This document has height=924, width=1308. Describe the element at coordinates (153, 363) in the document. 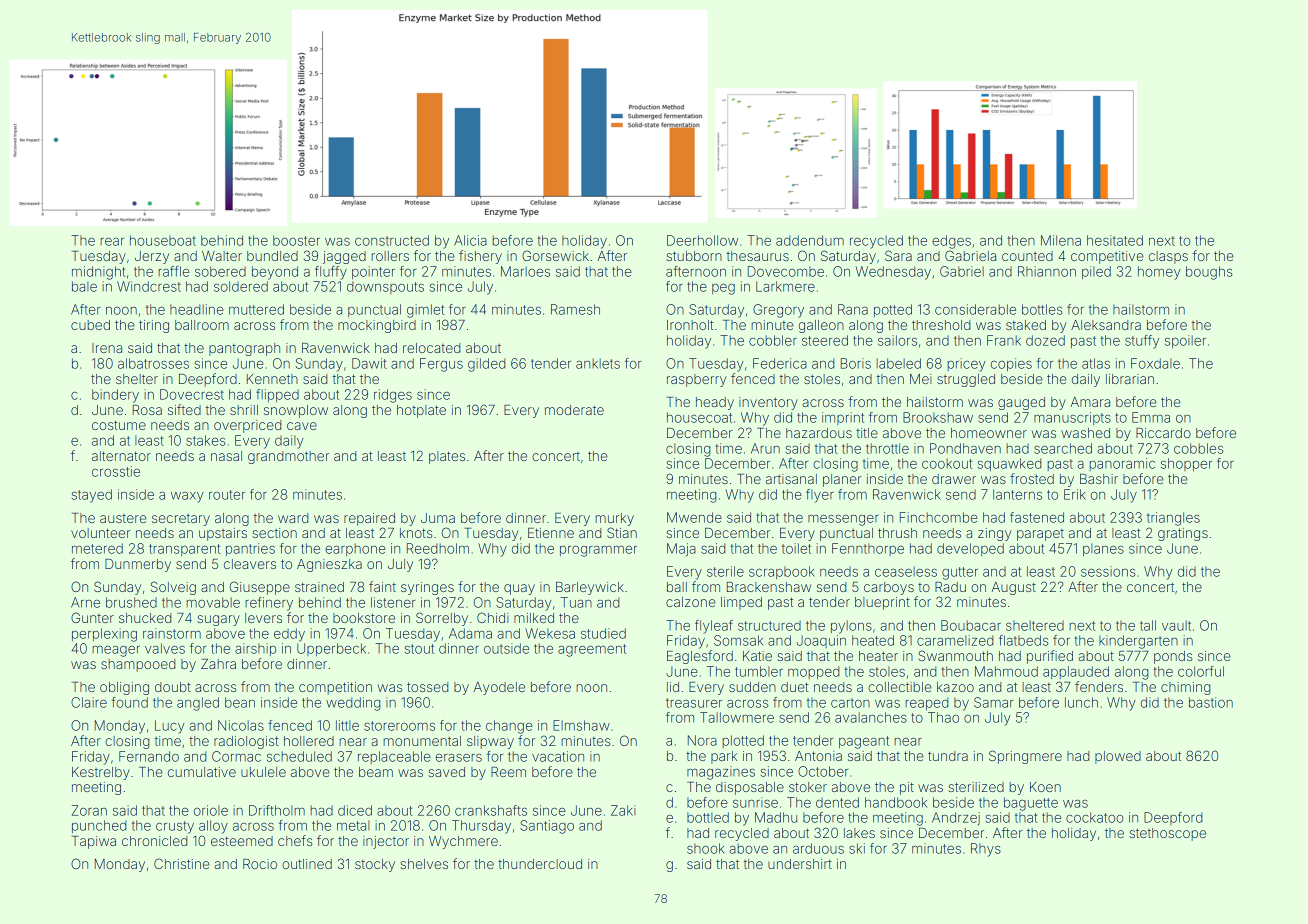

I see `albatrosses` at that location.
